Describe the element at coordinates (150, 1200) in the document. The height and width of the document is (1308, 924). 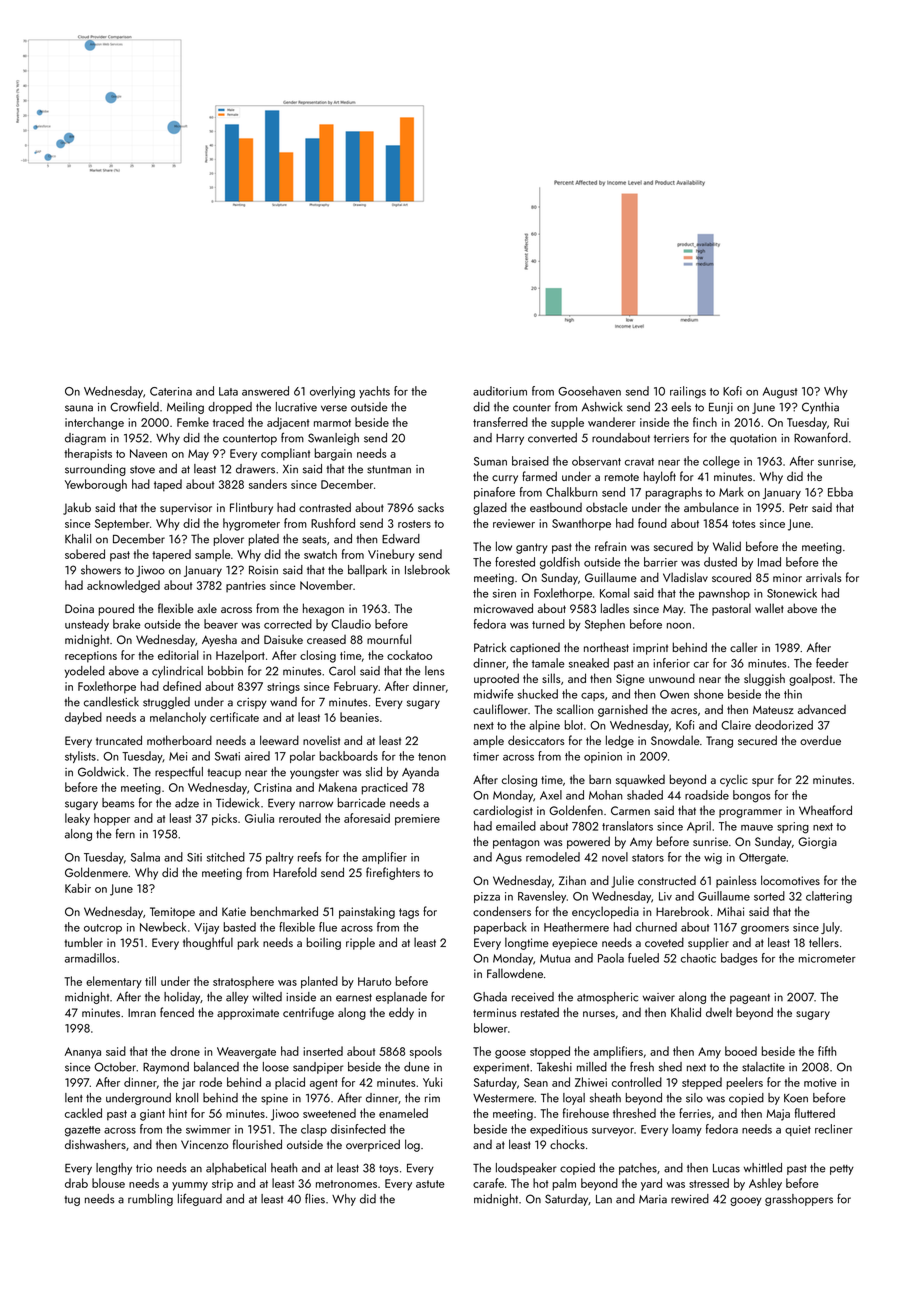
I see `rumbling` at that location.
